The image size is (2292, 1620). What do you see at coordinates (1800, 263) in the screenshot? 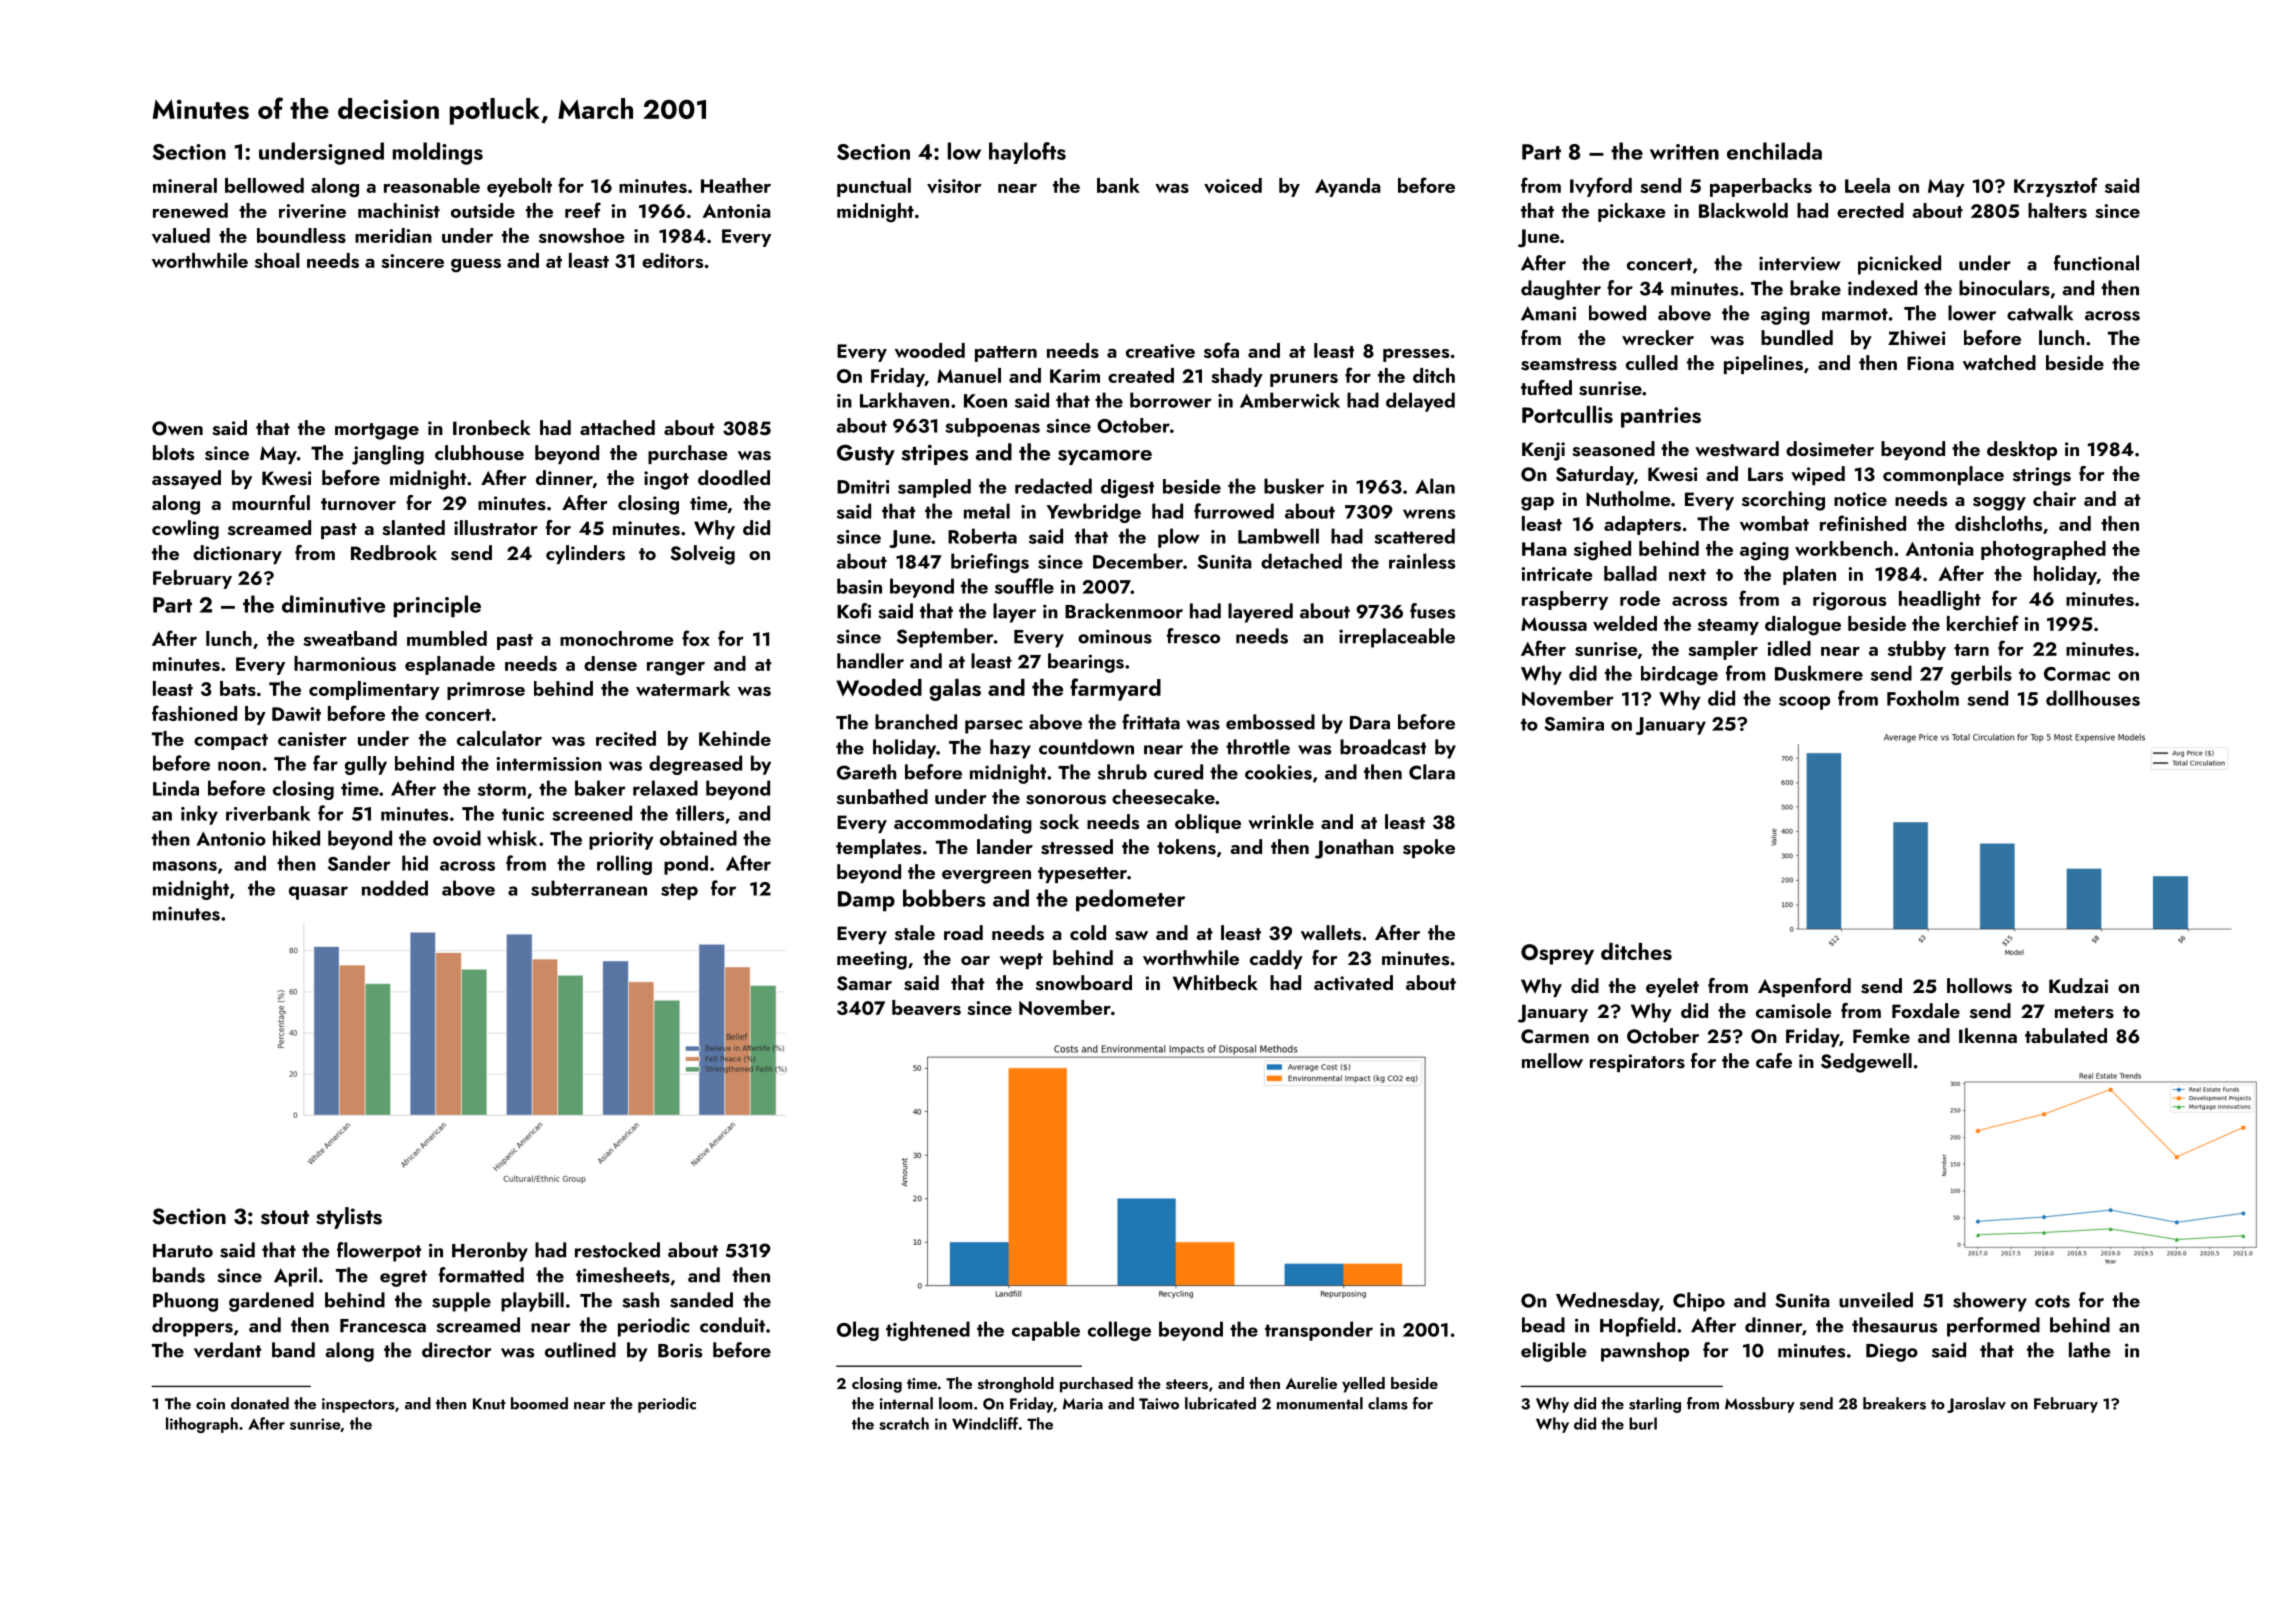
I see `interview` at bounding box center [1800, 263].
